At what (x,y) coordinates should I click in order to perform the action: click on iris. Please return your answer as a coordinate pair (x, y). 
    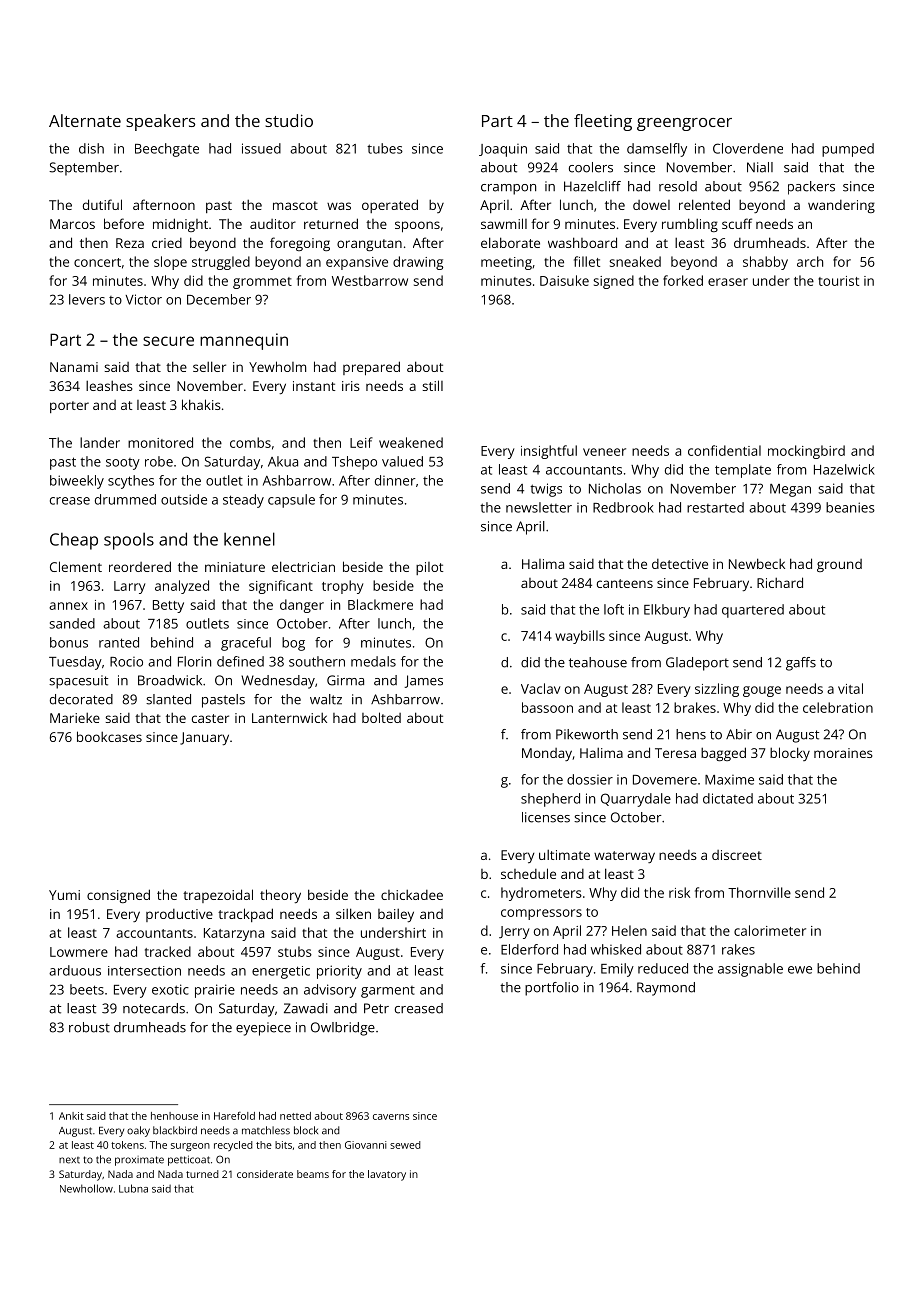
    Looking at the image, I should click on (351, 386).
